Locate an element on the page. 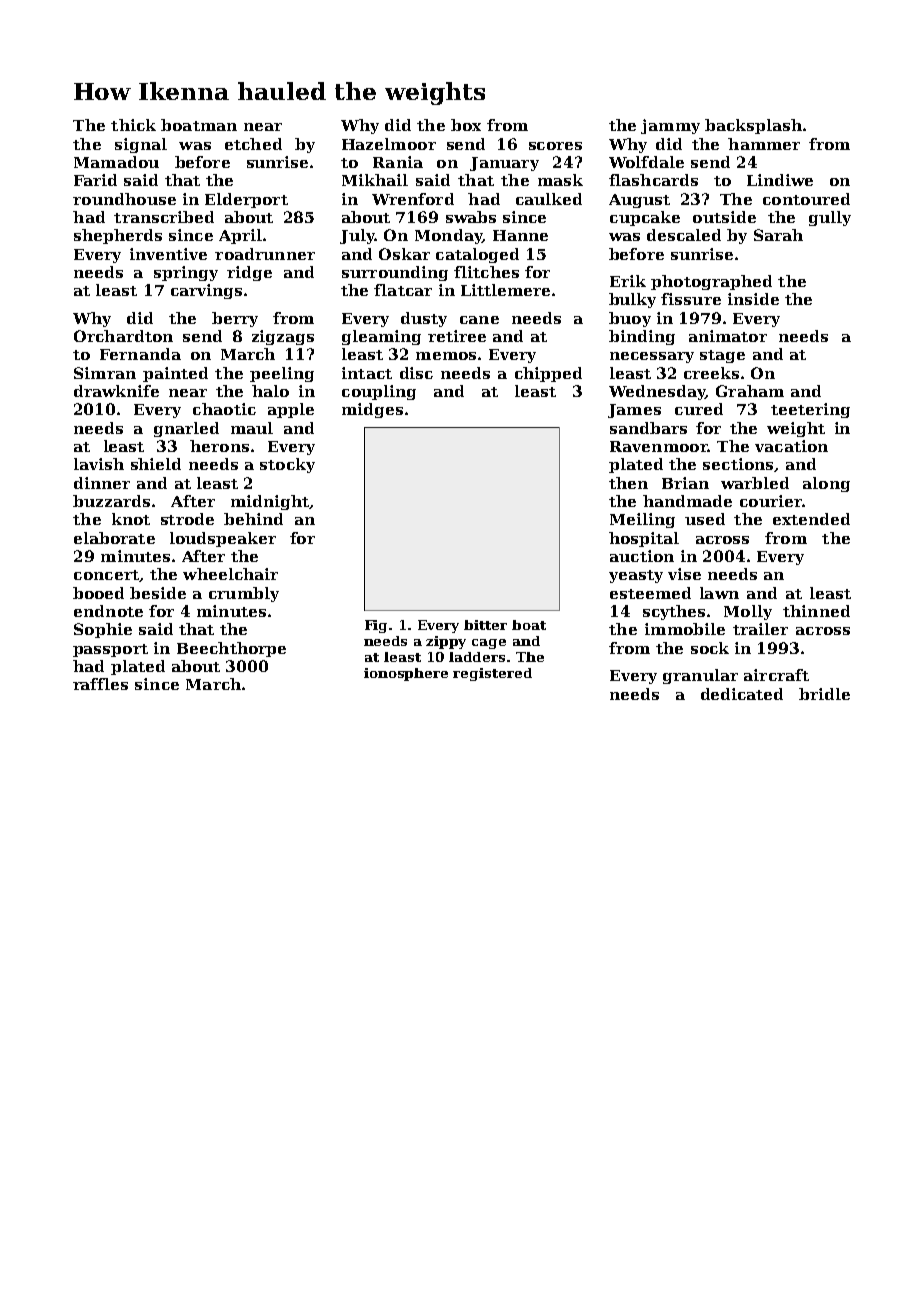  jammy is located at coordinates (670, 126).
